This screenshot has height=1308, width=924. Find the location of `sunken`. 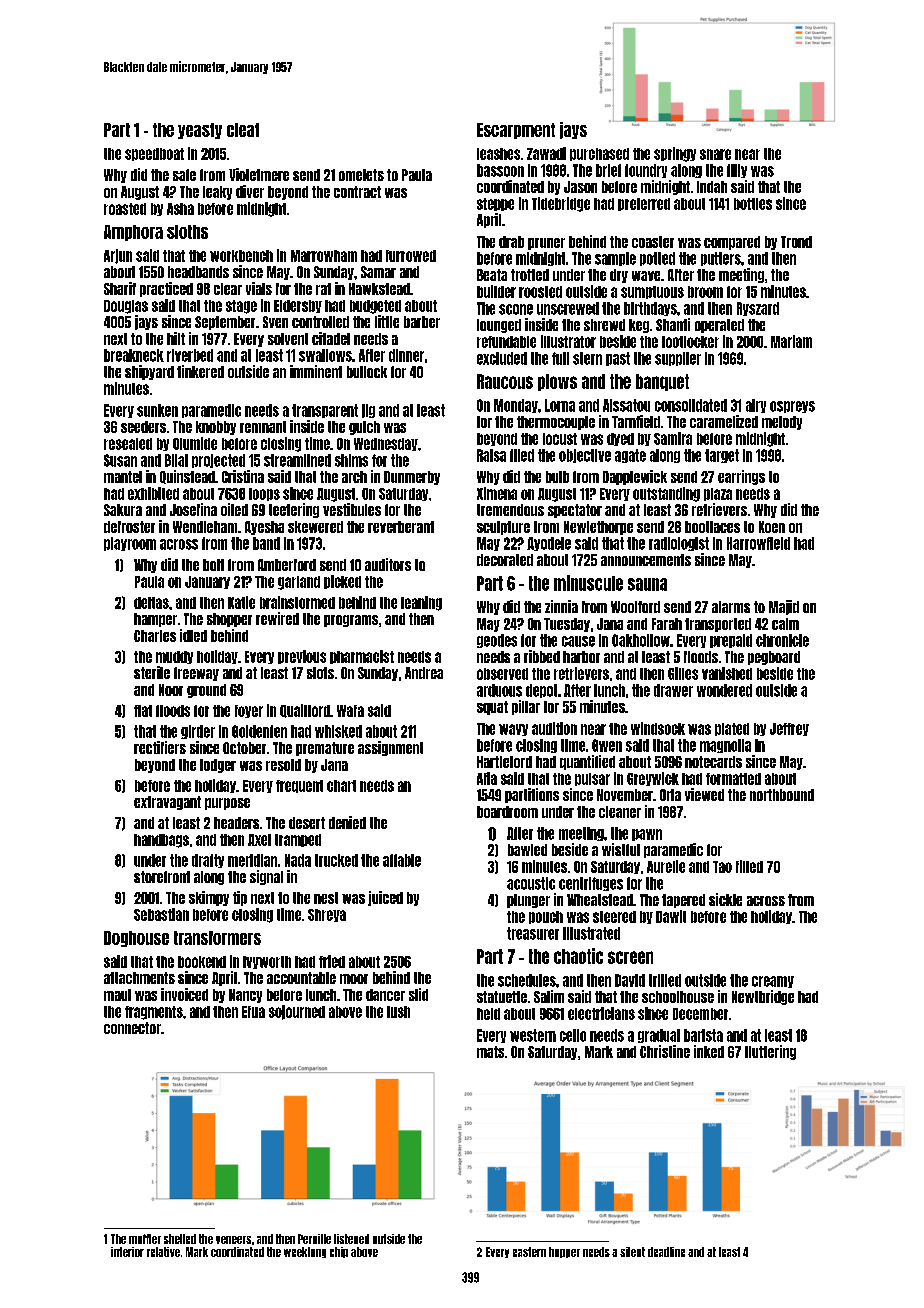

sunken is located at coordinates (157, 410).
